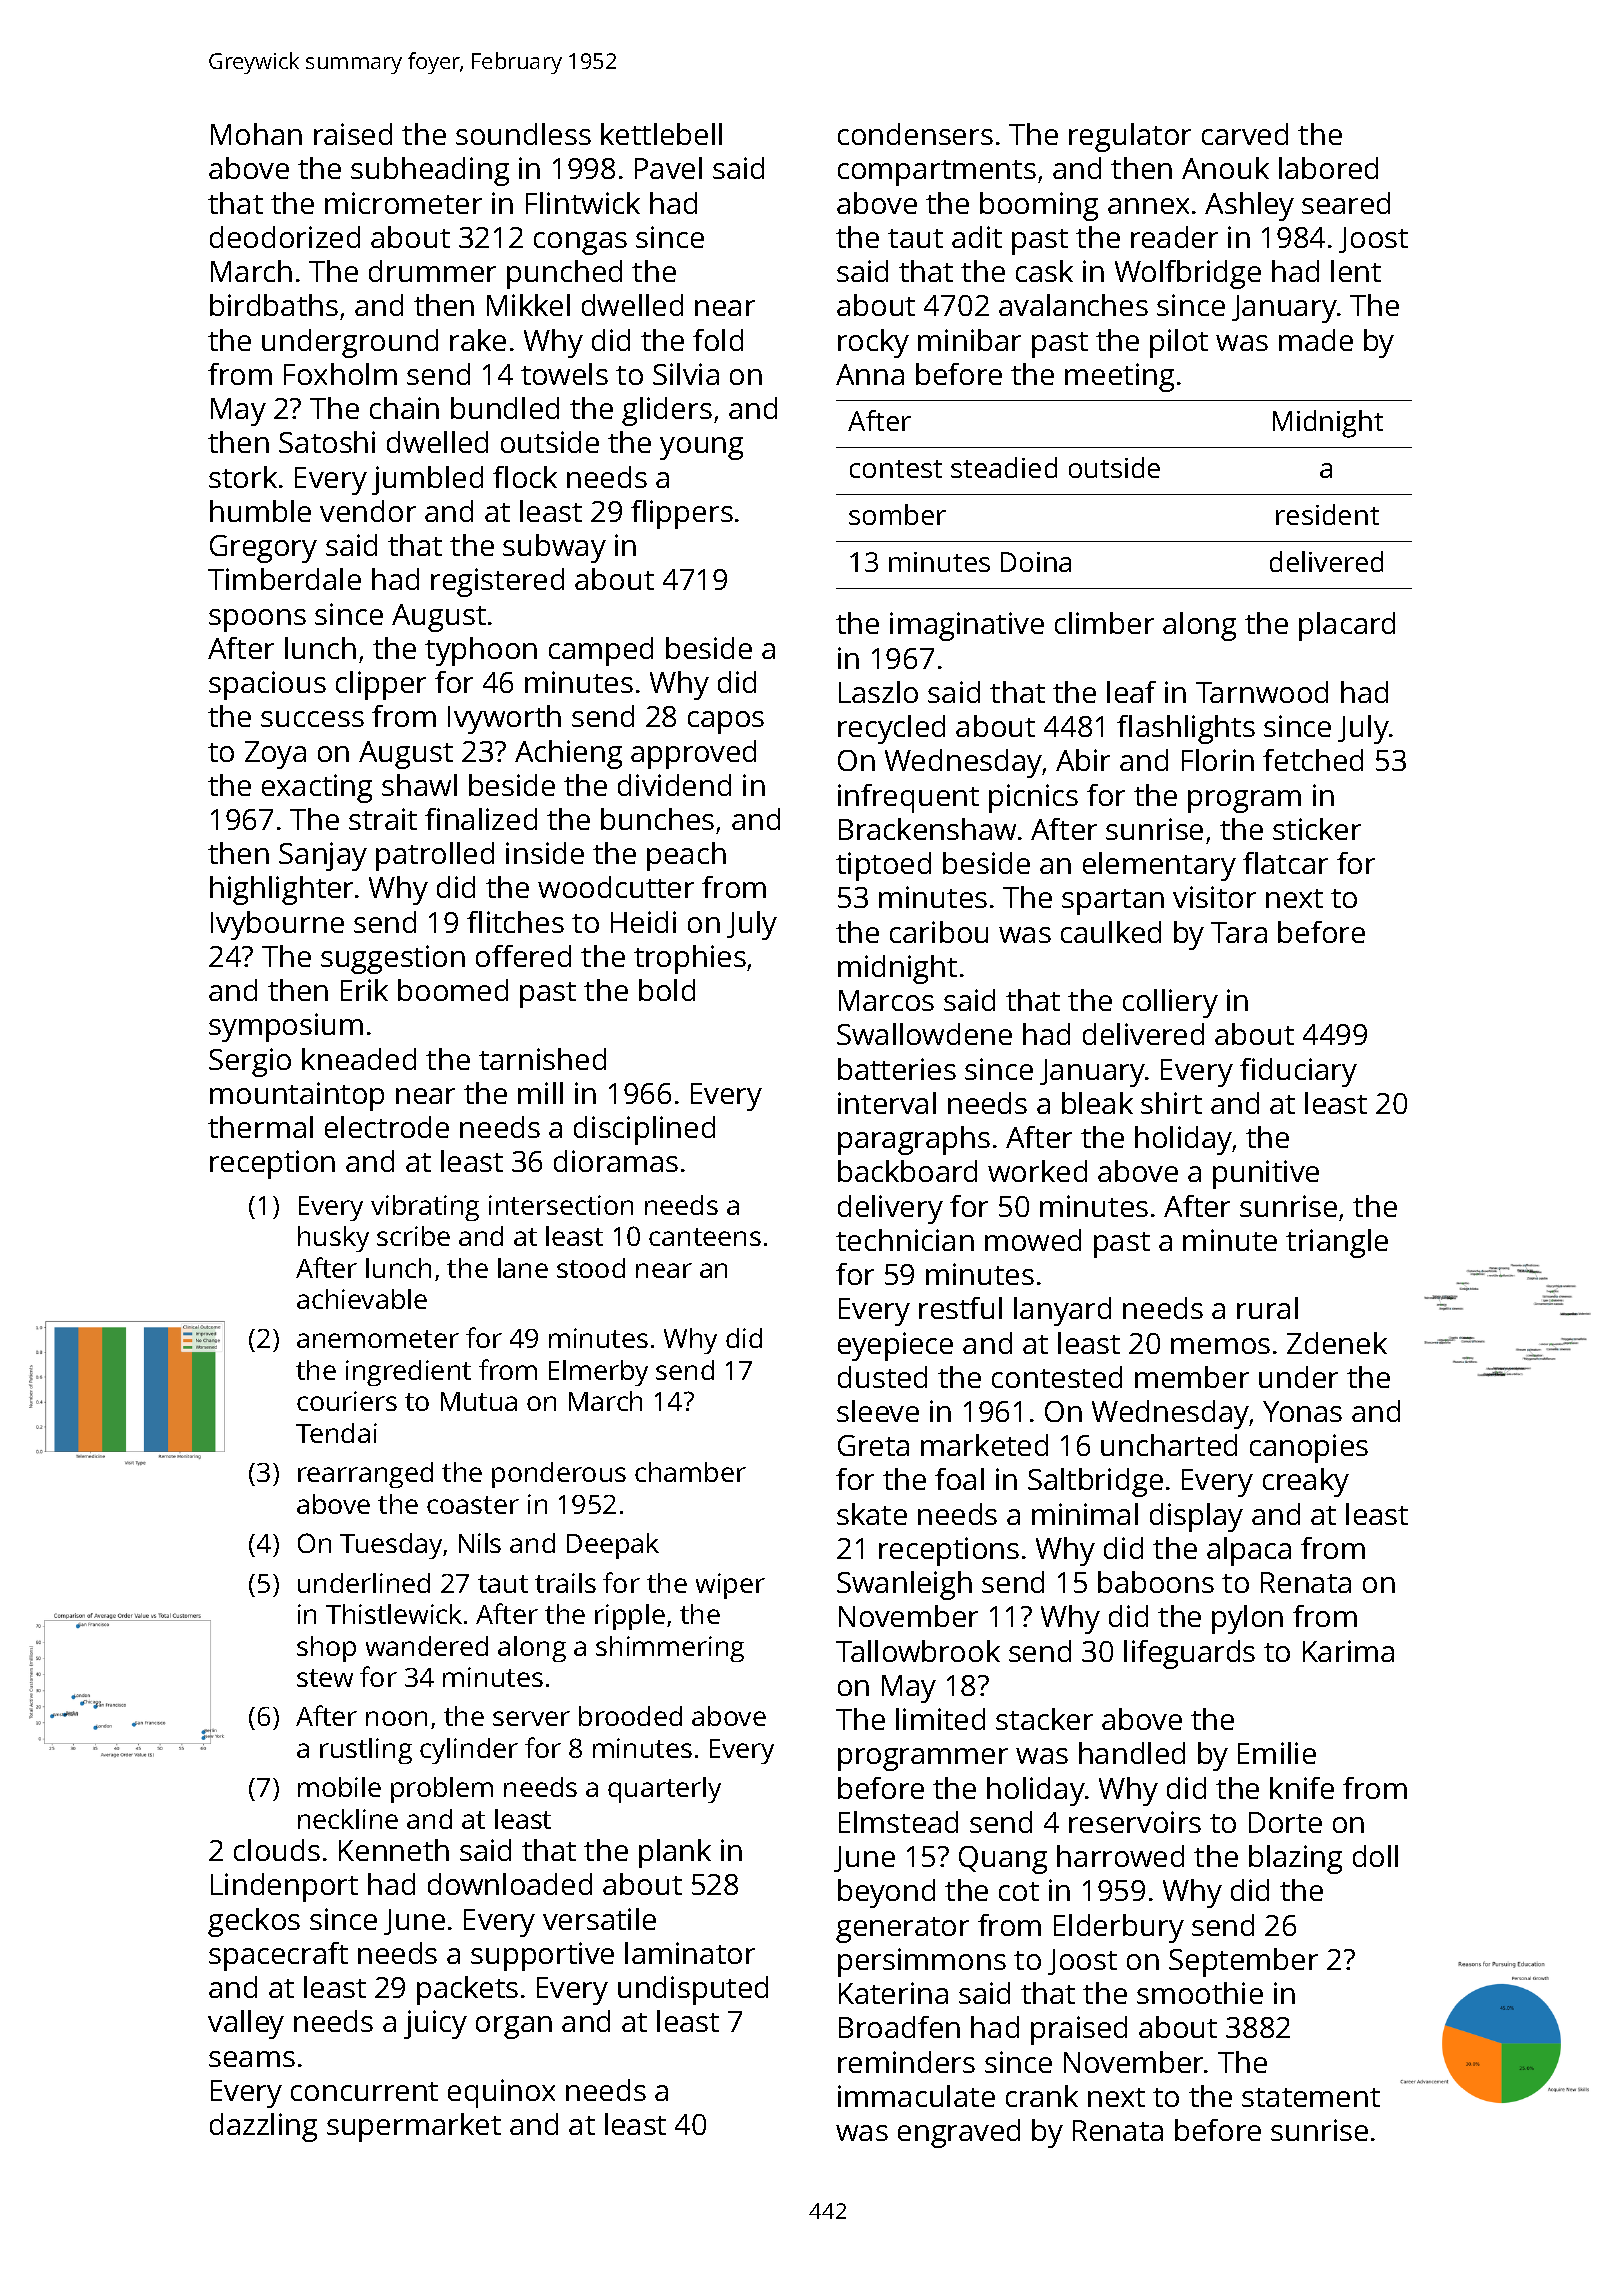 This page has width=1620, height=2292. Describe the element at coordinates (661, 134) in the page. I see `kettlebell` at that location.
